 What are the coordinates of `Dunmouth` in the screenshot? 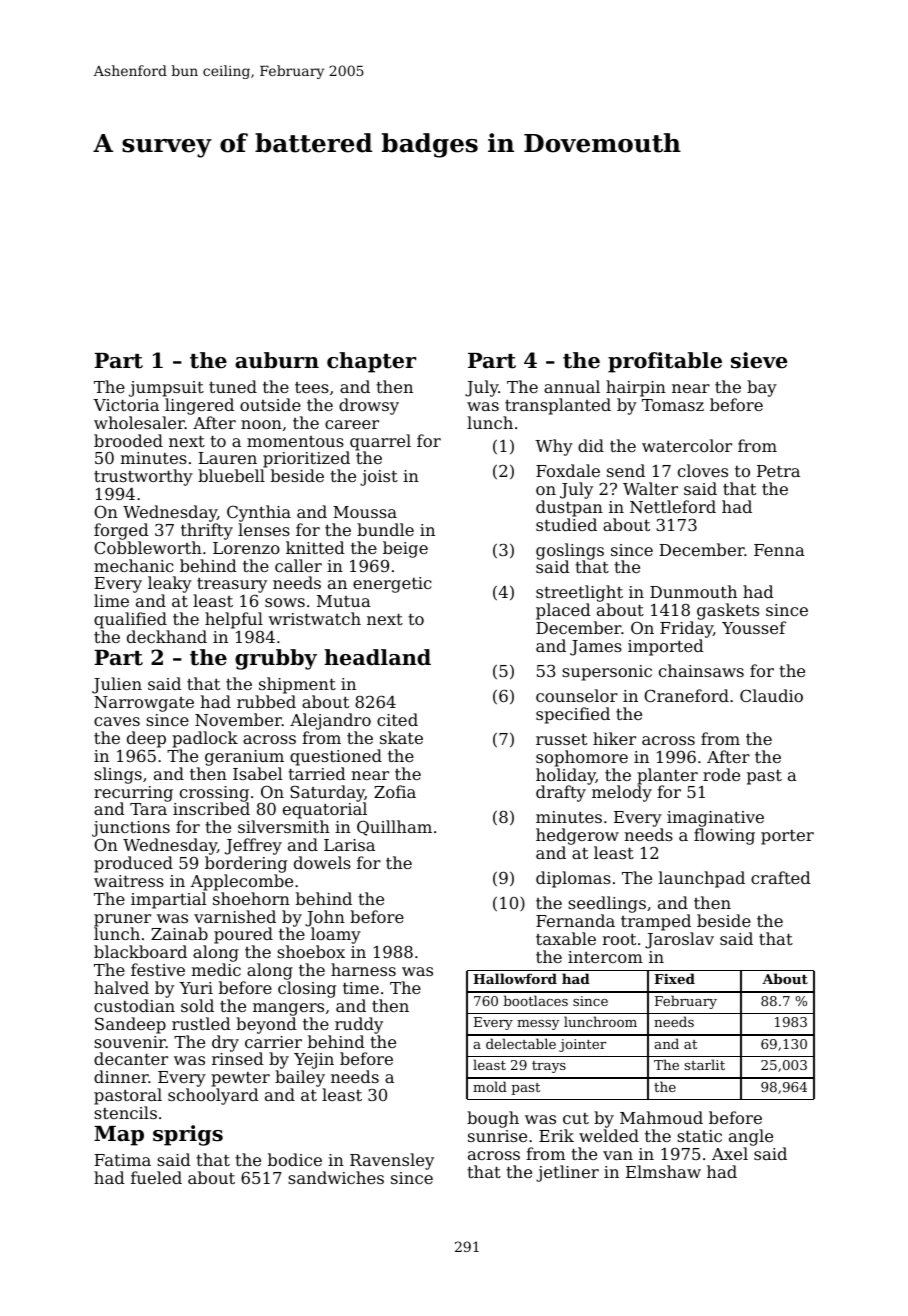 It's located at (693, 591).
